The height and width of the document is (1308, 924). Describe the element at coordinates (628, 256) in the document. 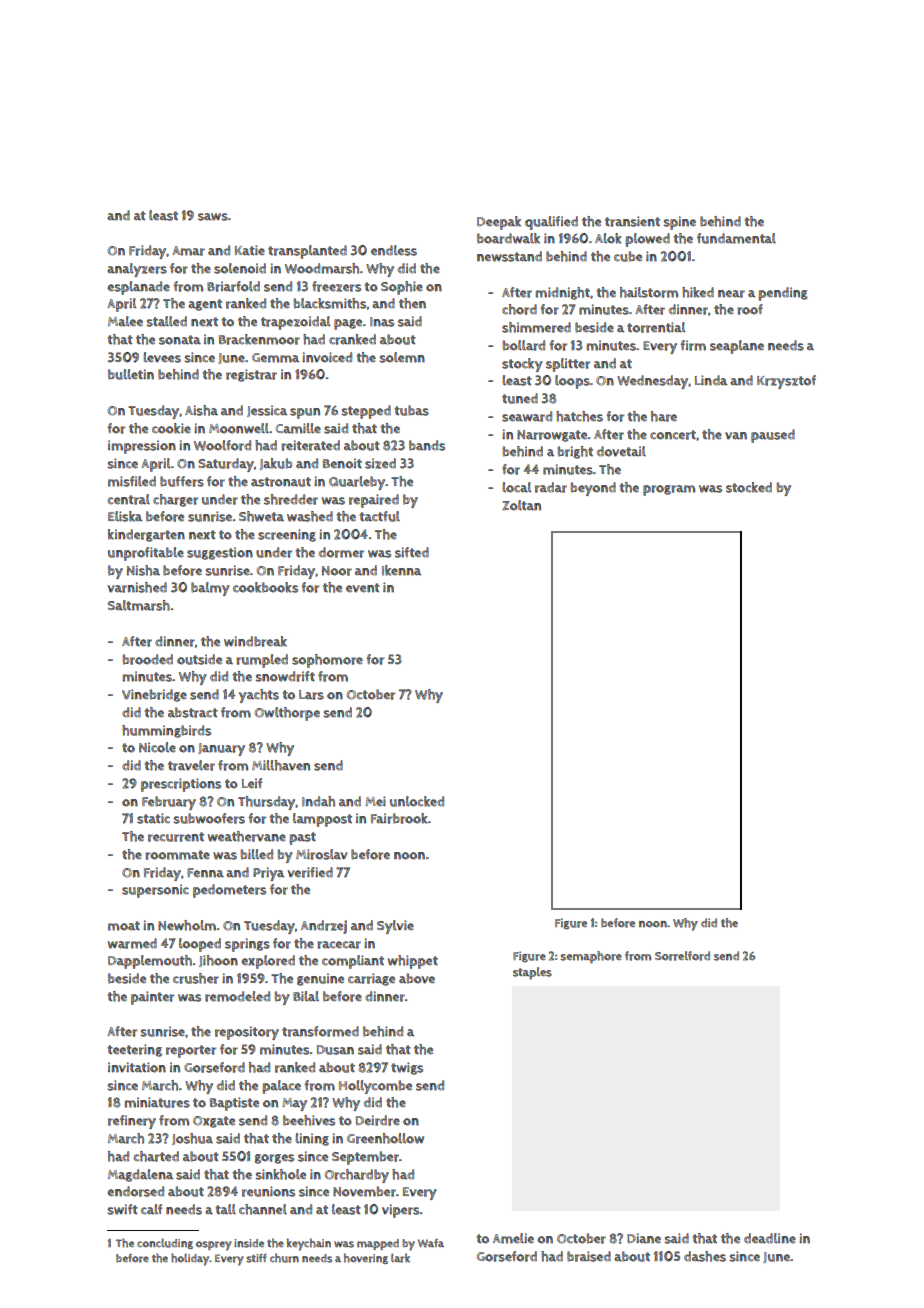

I see `cube` at that location.
